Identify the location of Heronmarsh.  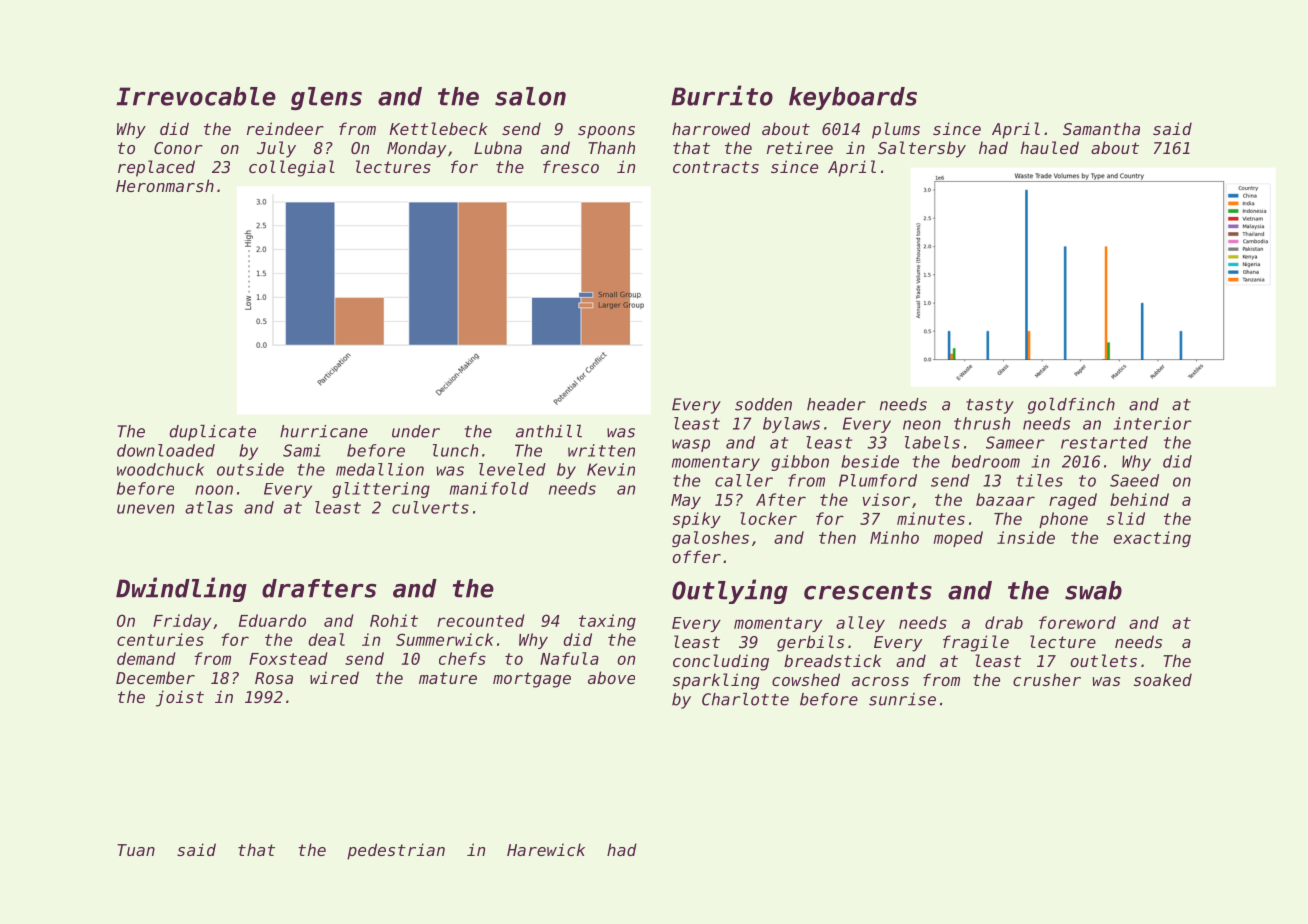
(165, 185).
